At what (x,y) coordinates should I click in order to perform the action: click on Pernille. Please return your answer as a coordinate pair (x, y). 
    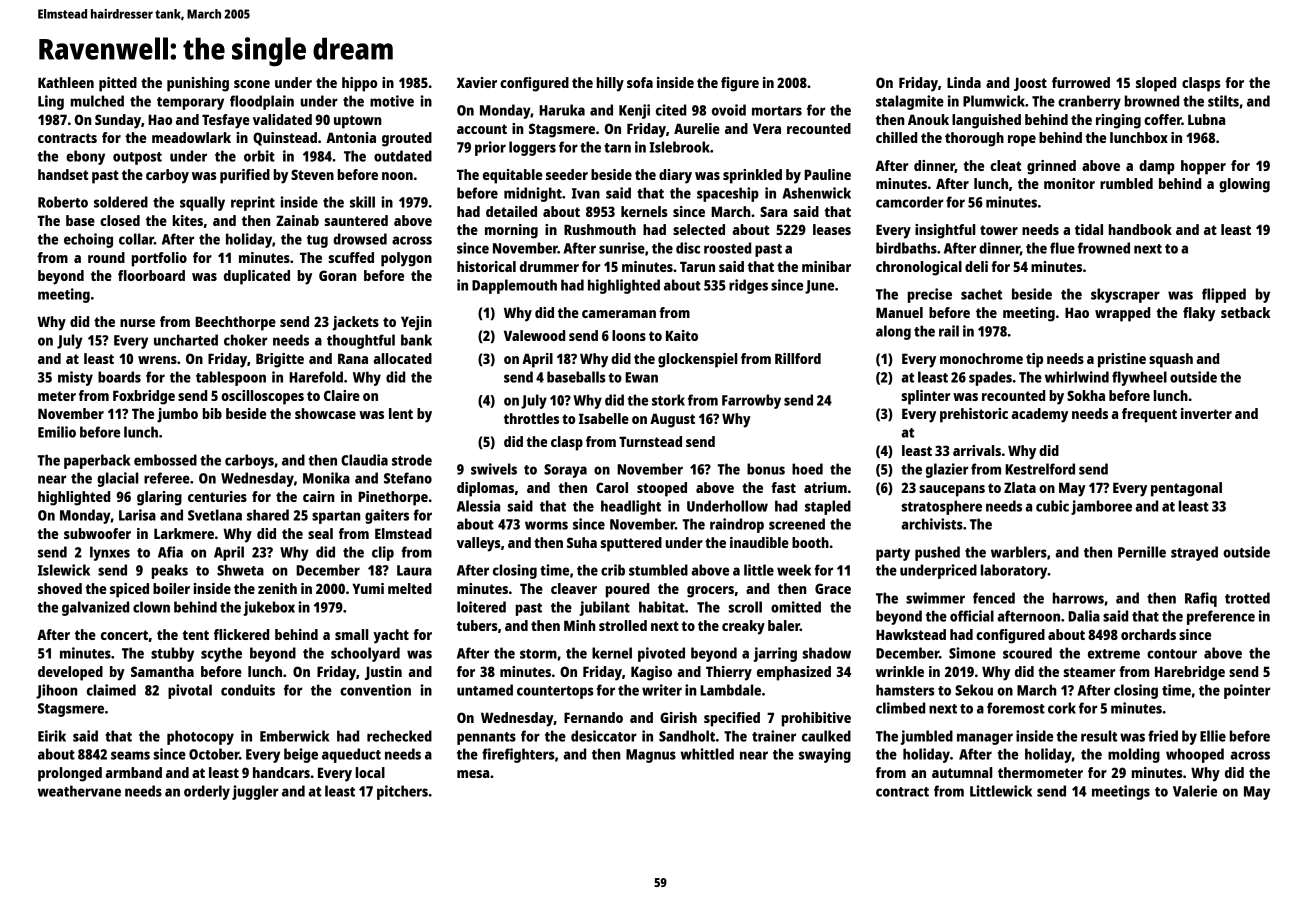
    Looking at the image, I should click on (1142, 552).
